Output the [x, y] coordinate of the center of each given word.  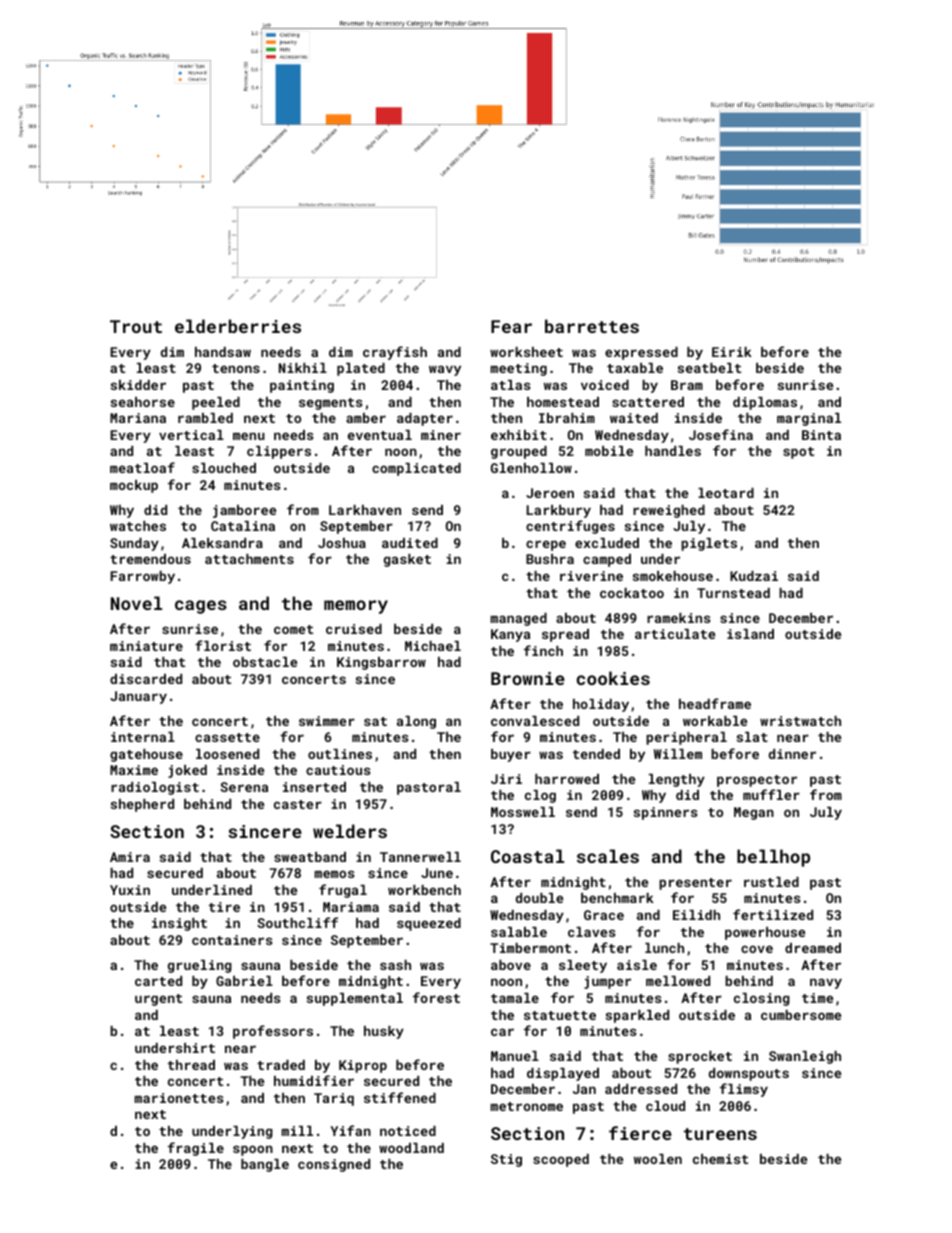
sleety [583, 966]
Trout [136, 326]
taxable [635, 368]
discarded [146, 679]
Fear [511, 326]
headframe [715, 703]
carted [158, 981]
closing [762, 999]
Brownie [528, 678]
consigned [334, 1165]
